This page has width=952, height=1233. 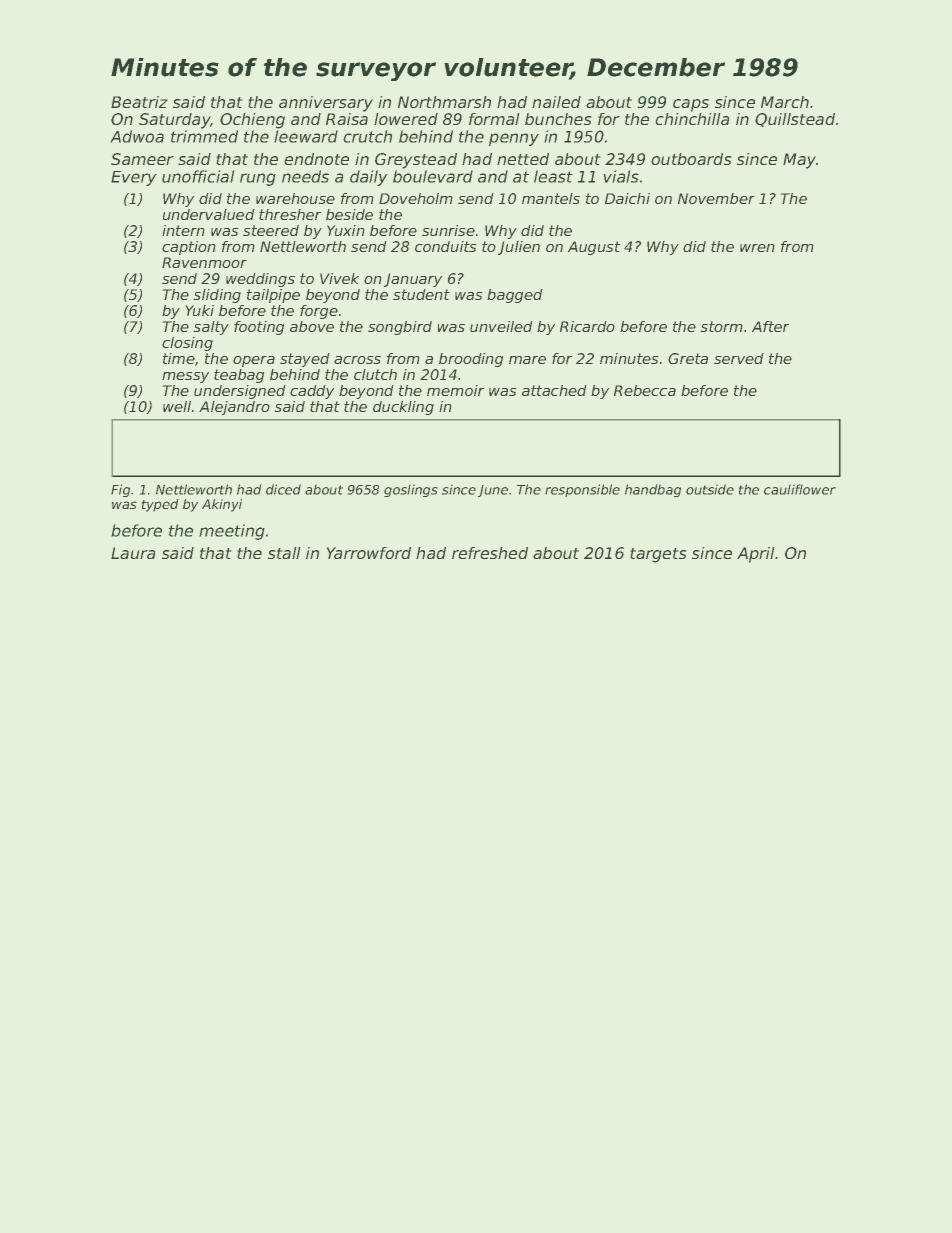 I want to click on diced, so click(x=283, y=489).
